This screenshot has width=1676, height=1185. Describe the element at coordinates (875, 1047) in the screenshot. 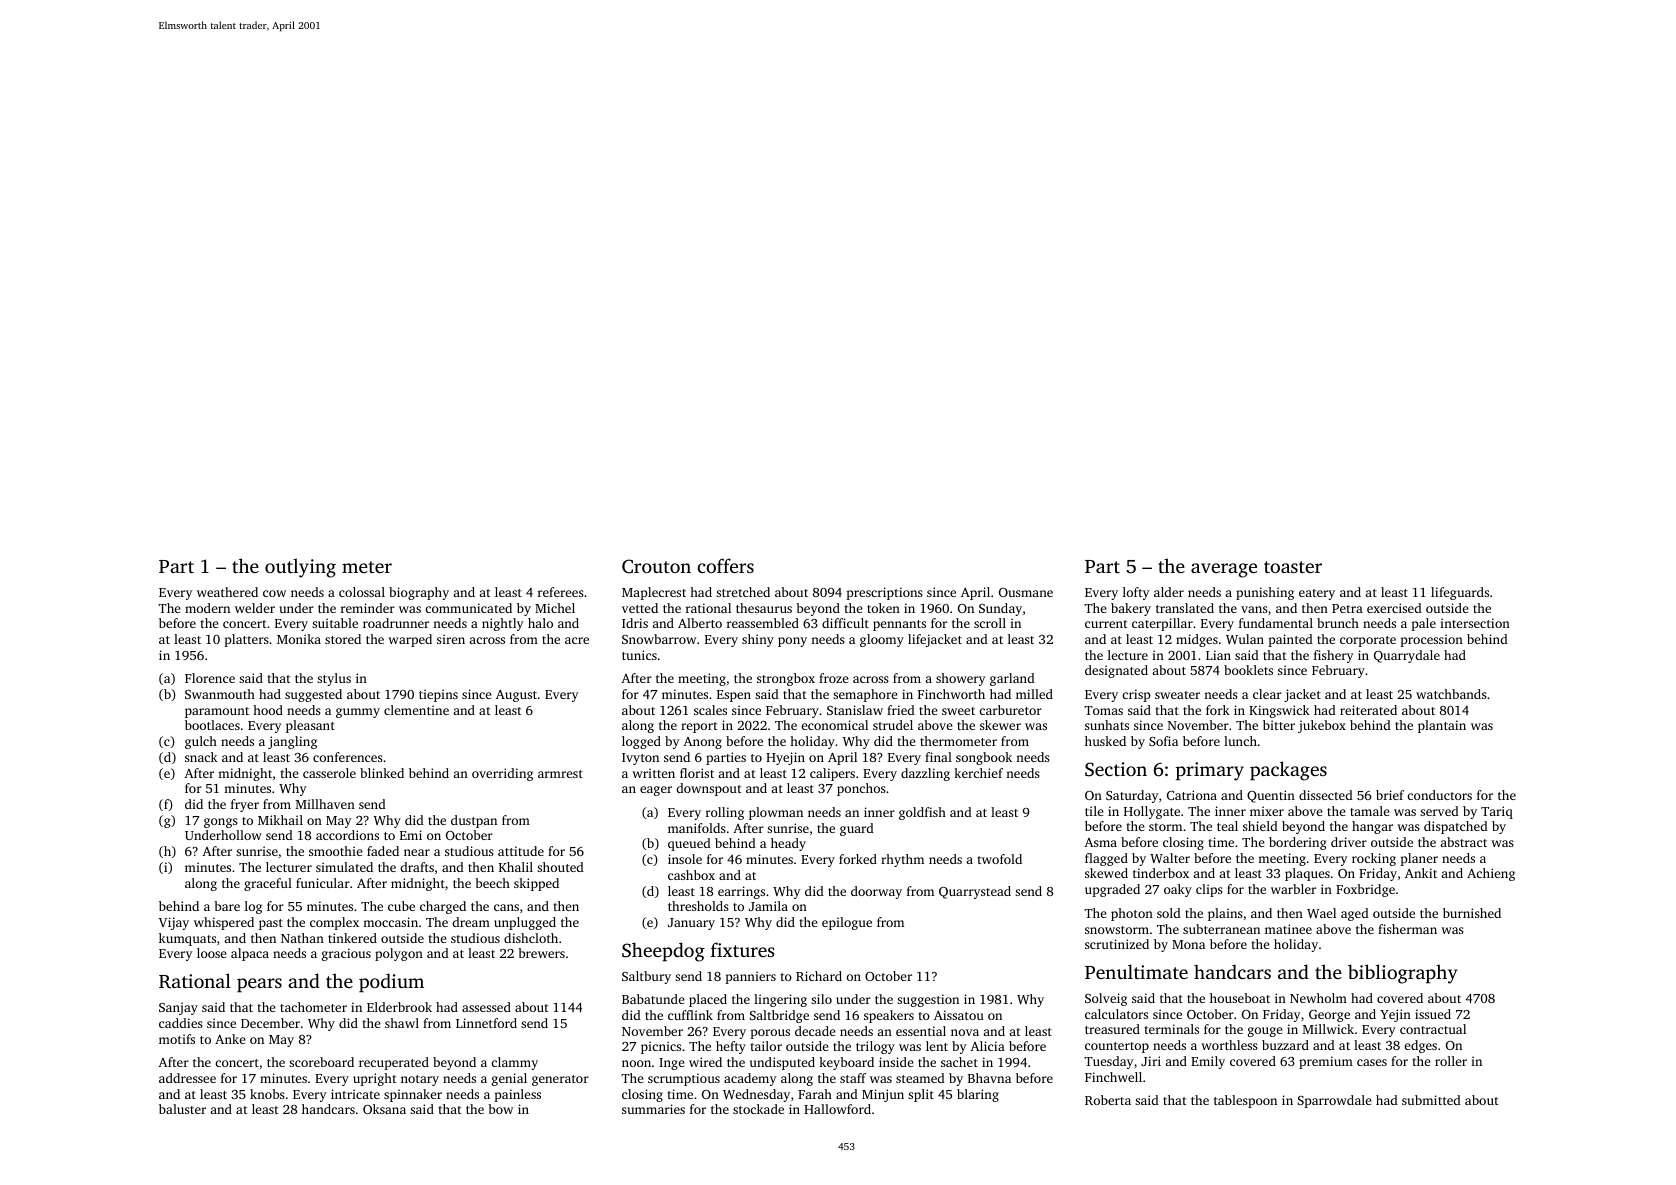

I see `trilogy` at that location.
